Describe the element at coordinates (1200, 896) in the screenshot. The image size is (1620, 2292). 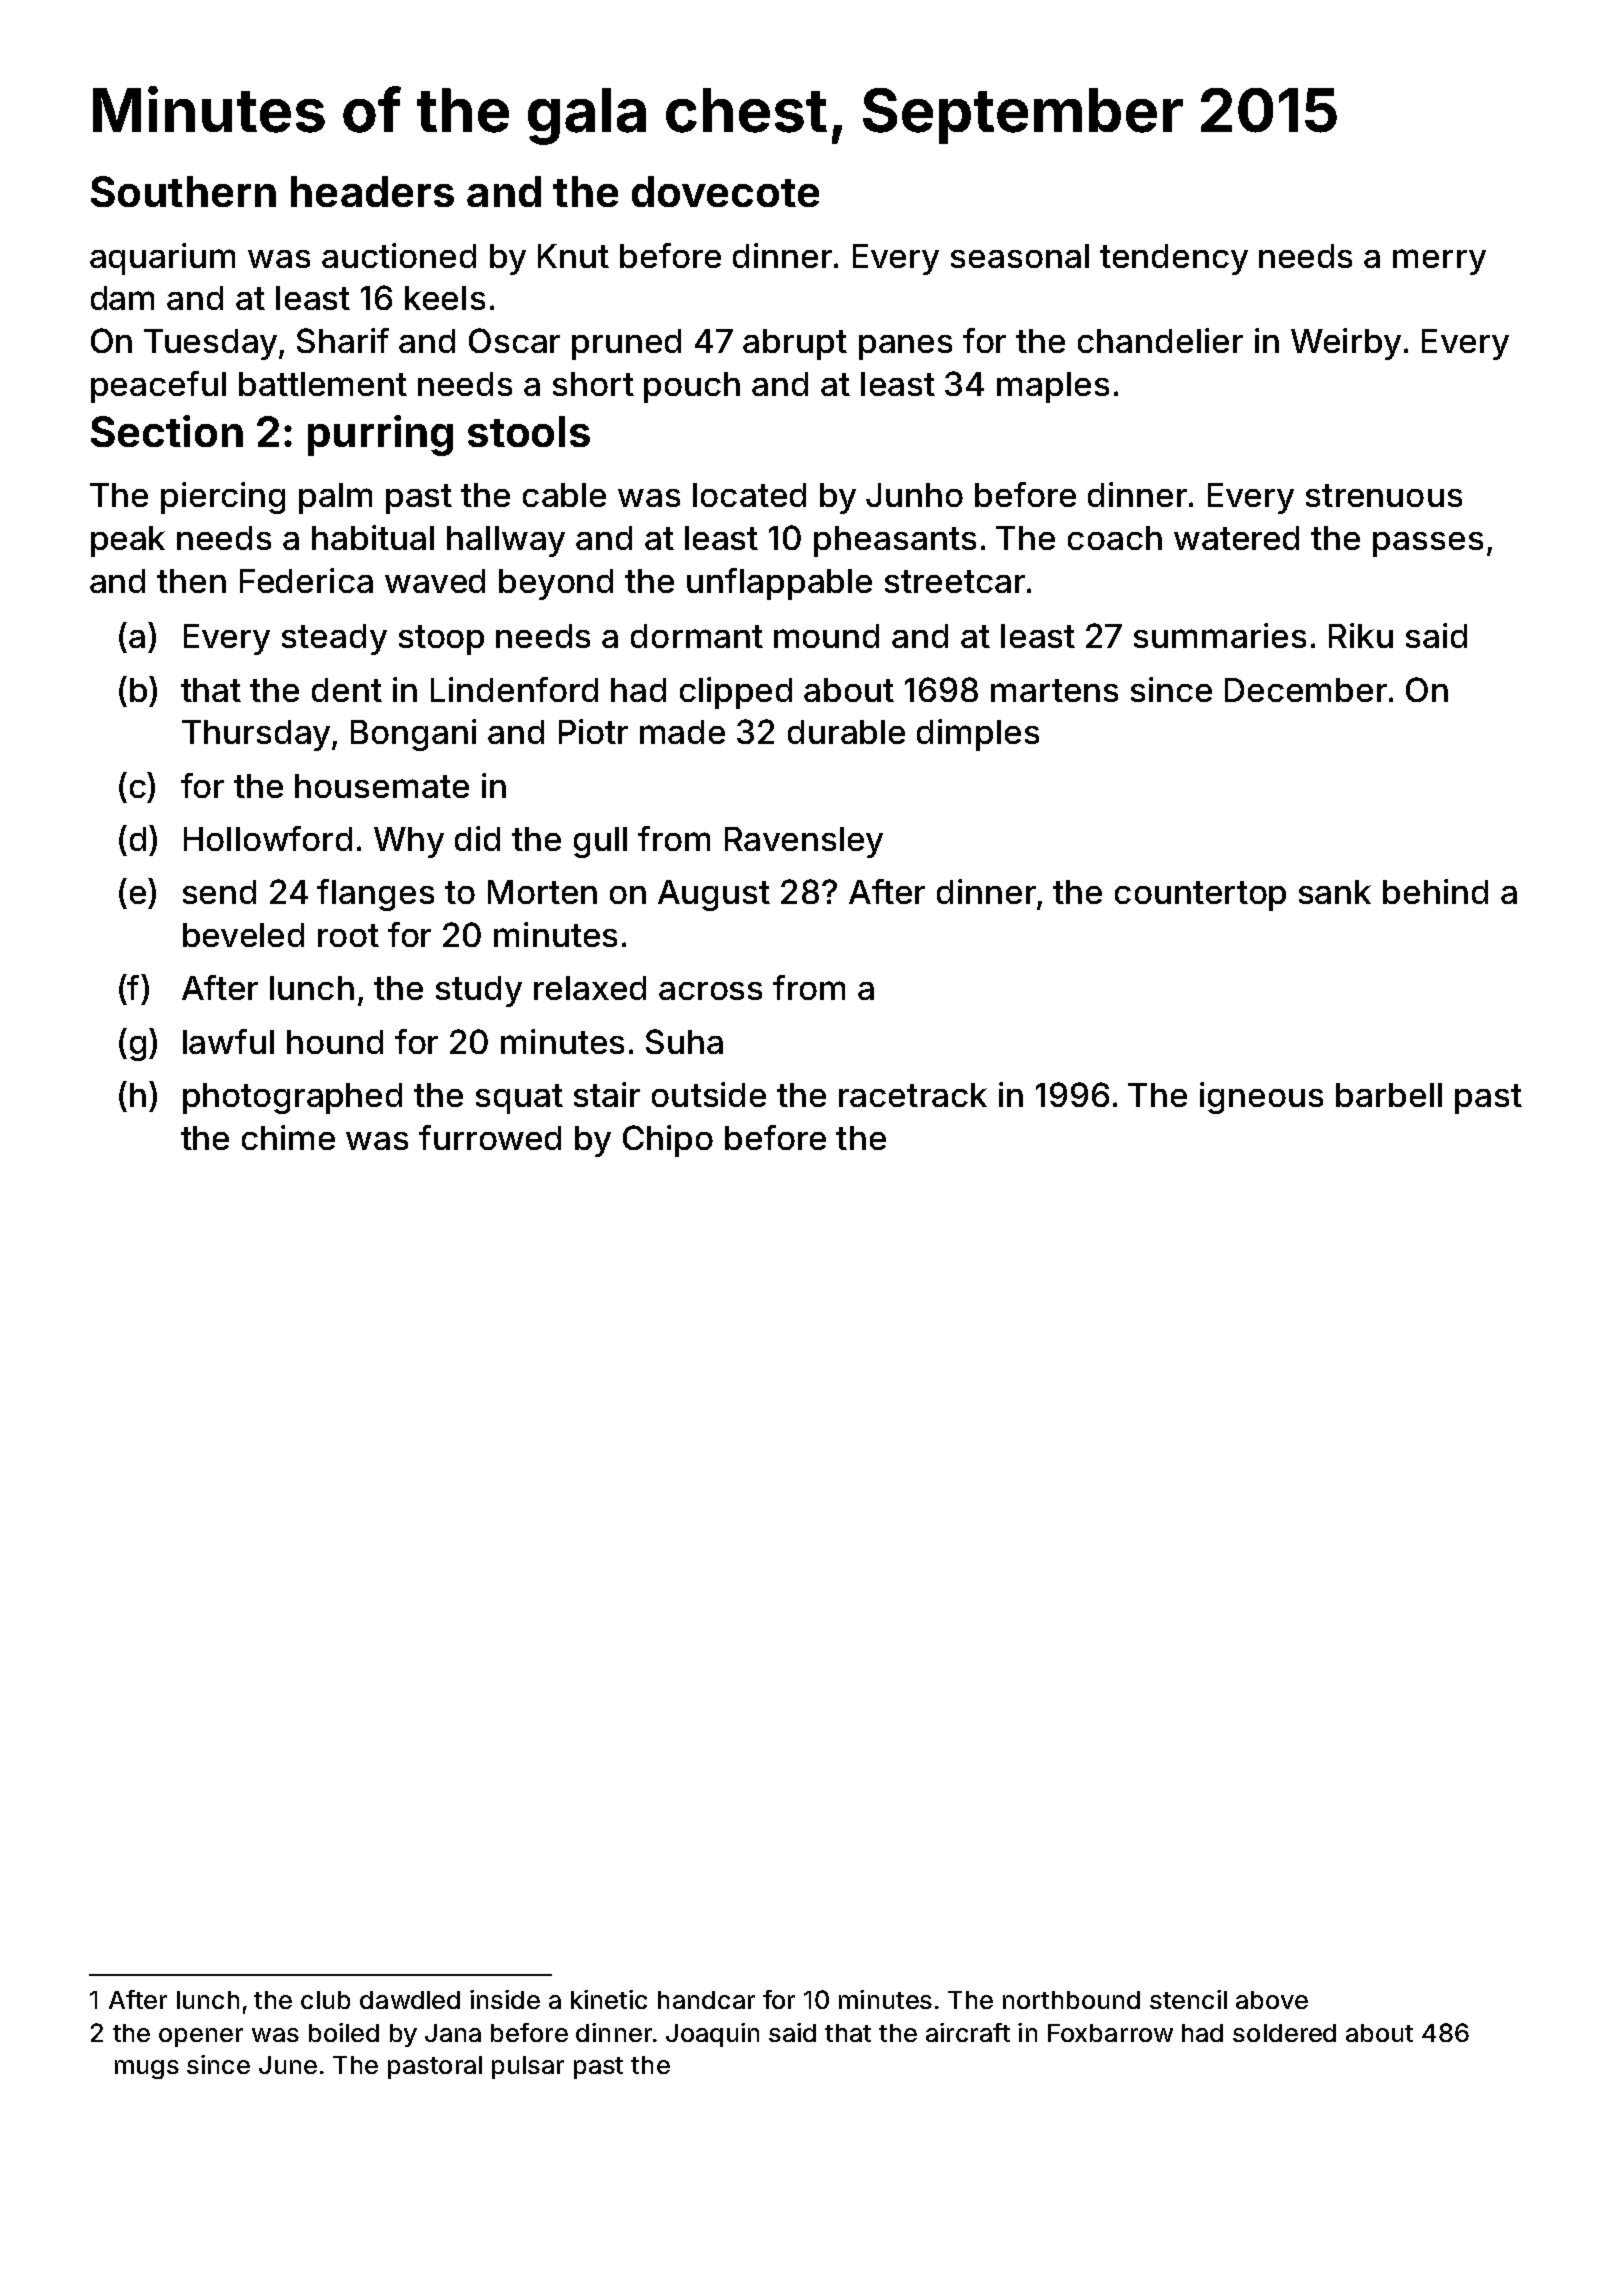
I see `countertop` at that location.
